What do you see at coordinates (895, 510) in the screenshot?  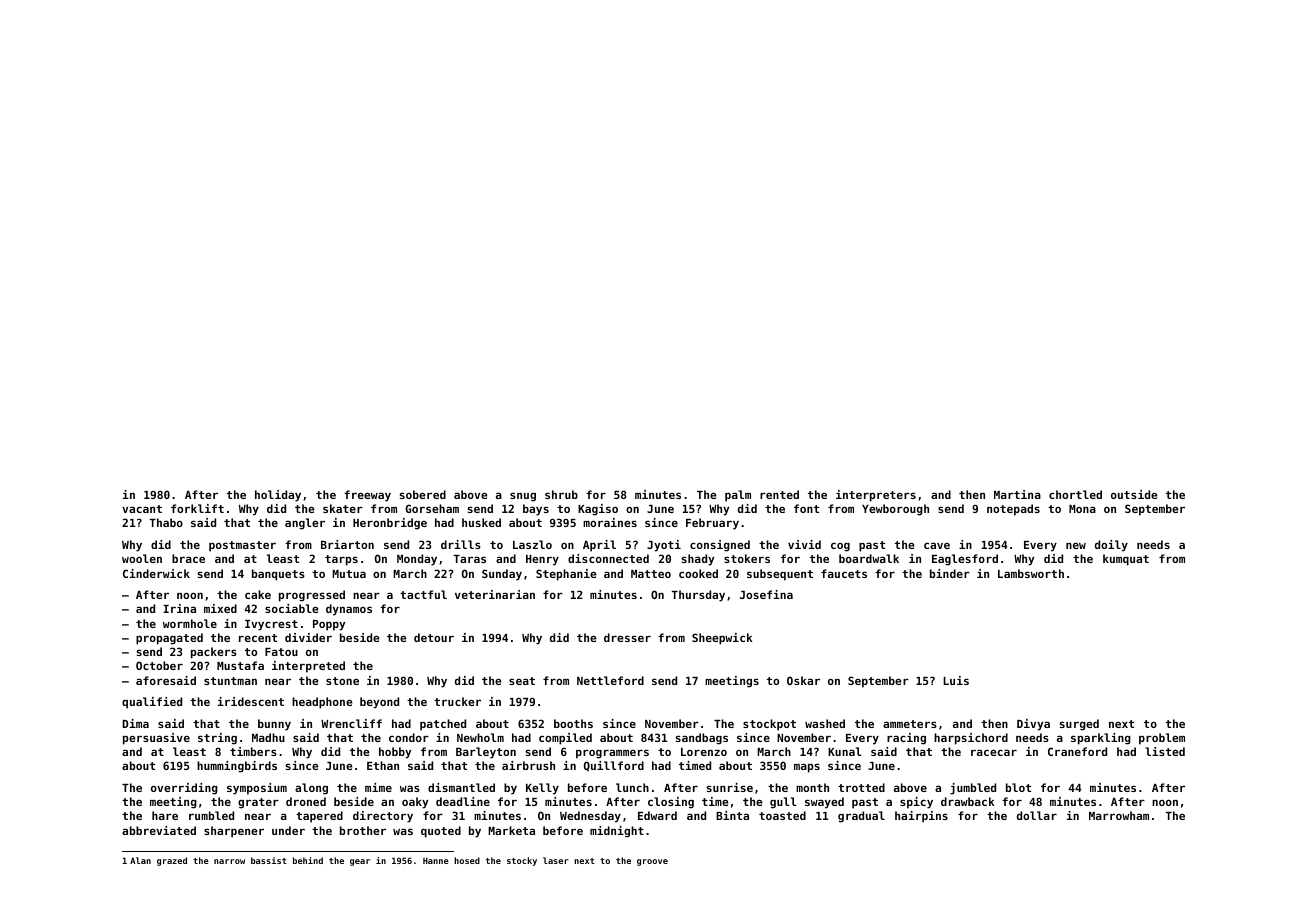 I see `Yewborough` at bounding box center [895, 510].
